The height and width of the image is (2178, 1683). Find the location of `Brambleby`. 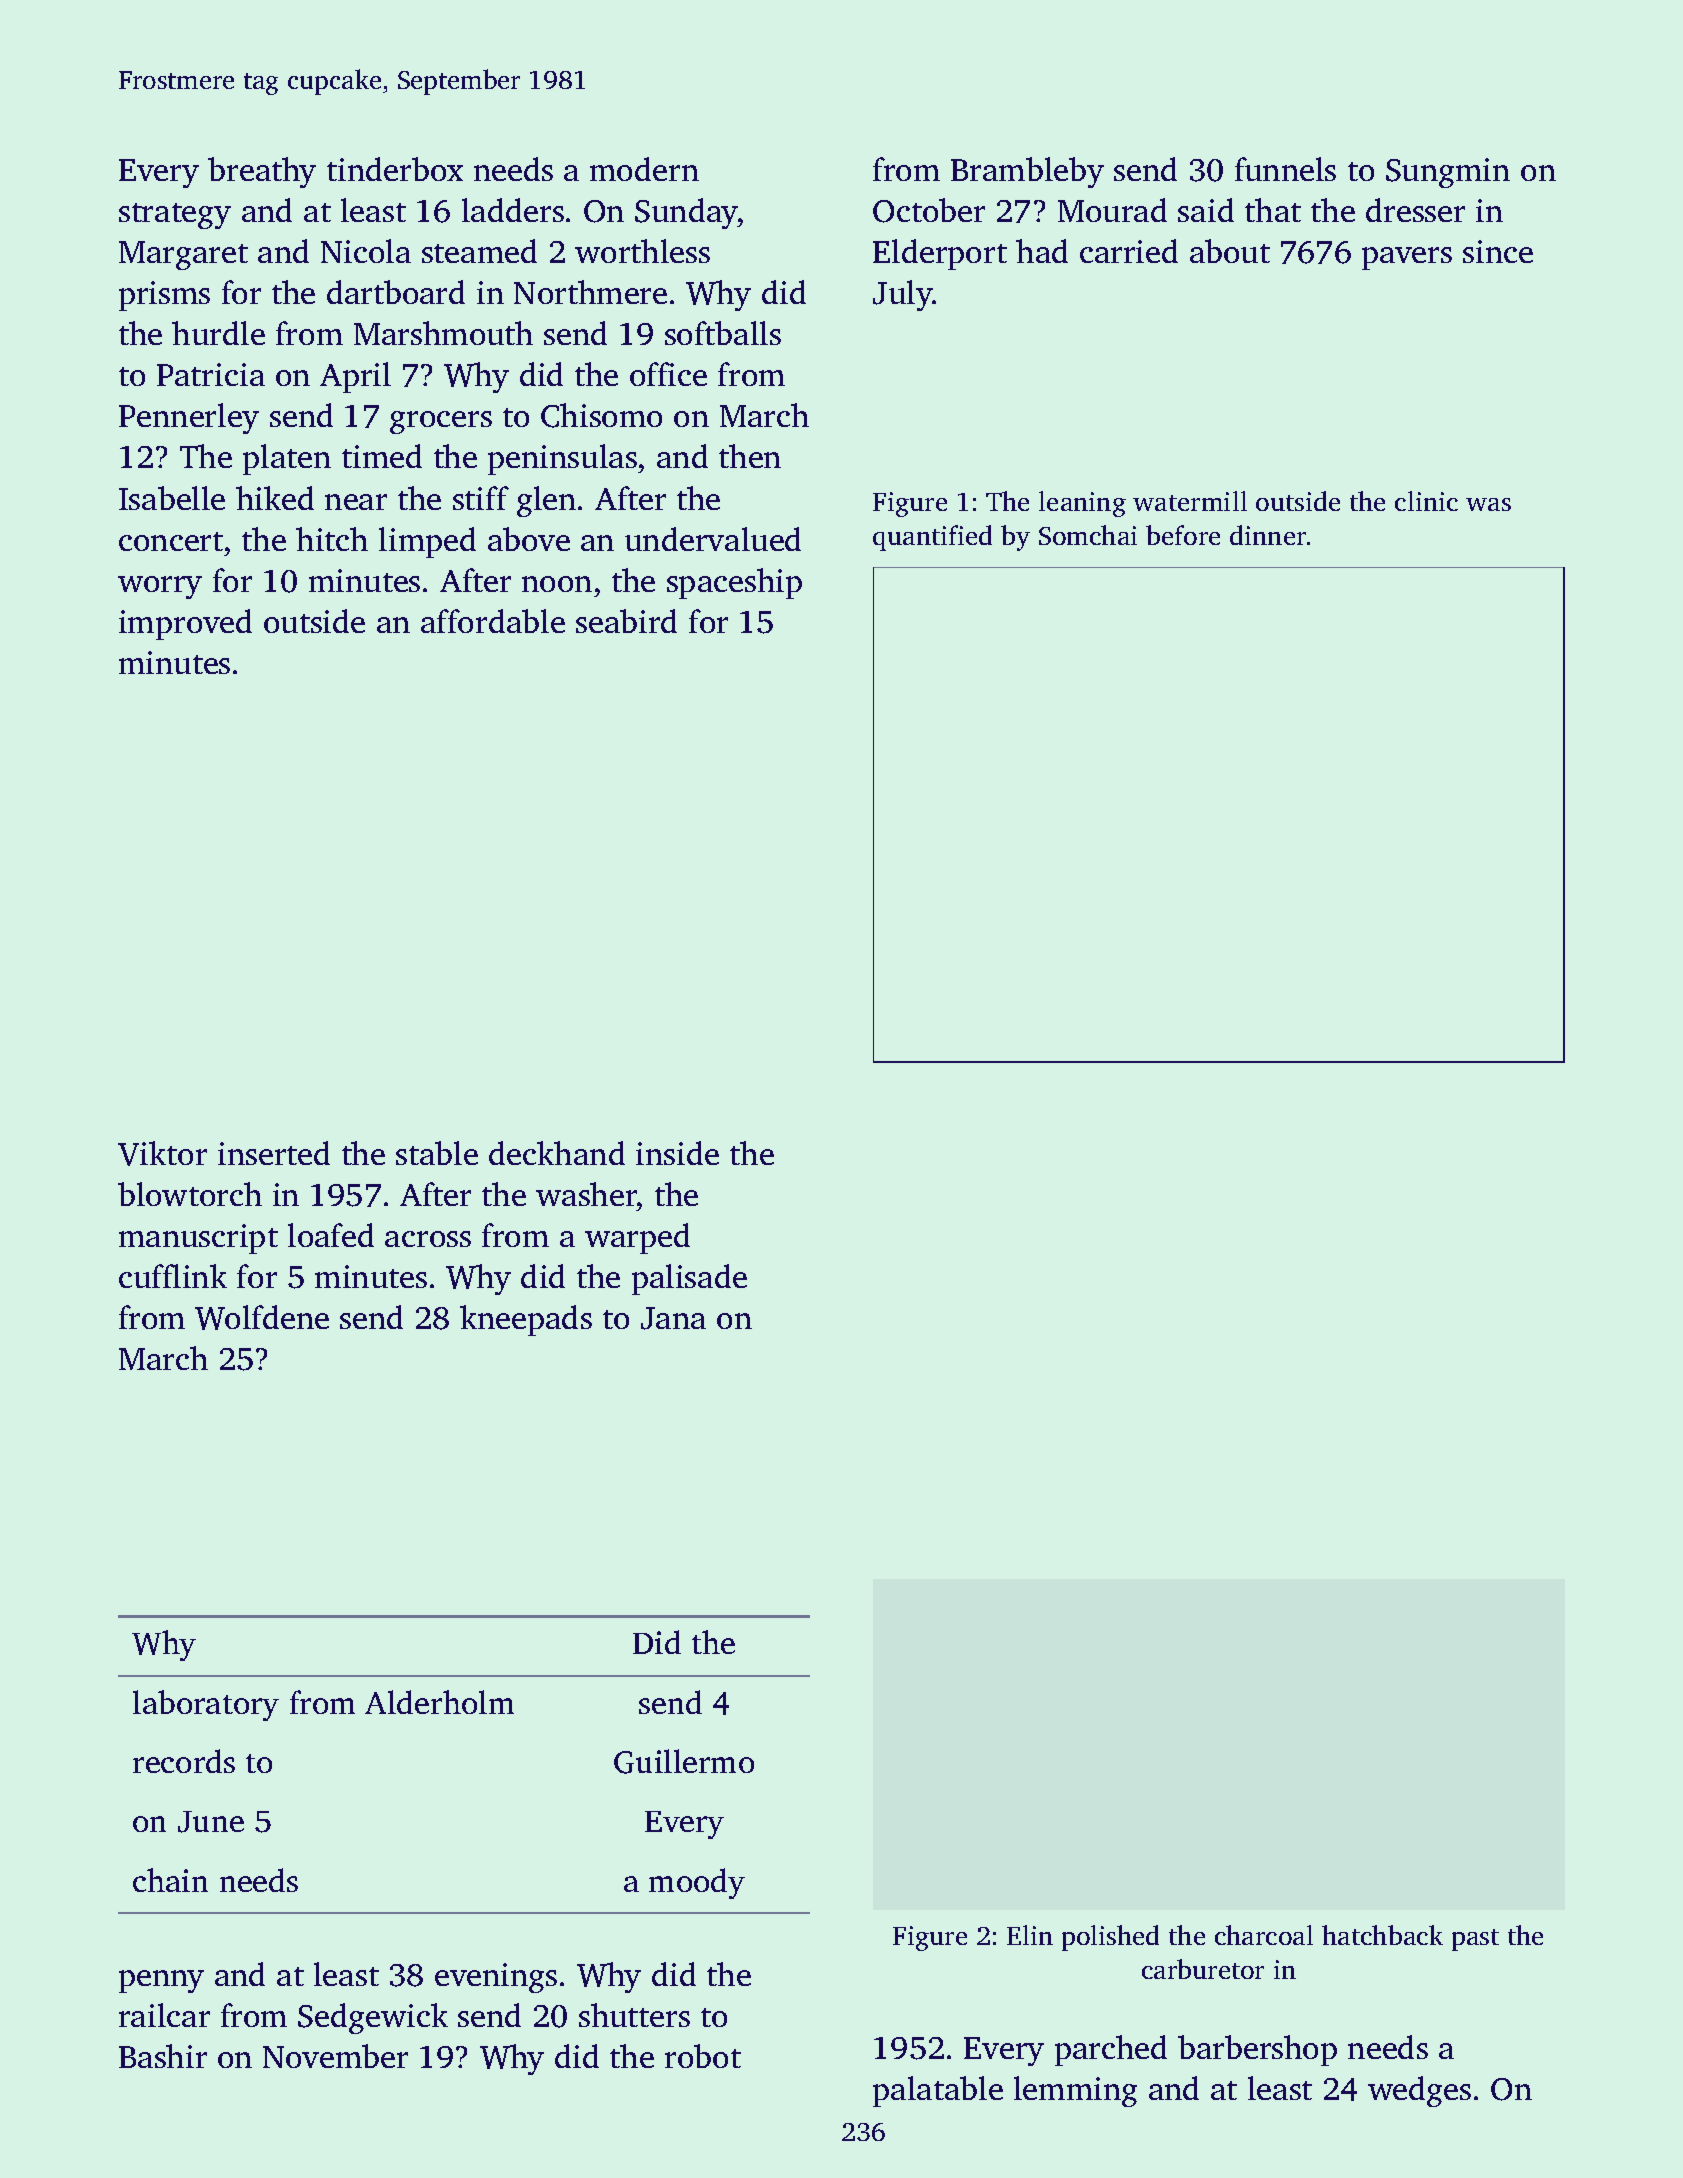

Brambleby is located at coordinates (1027, 172).
